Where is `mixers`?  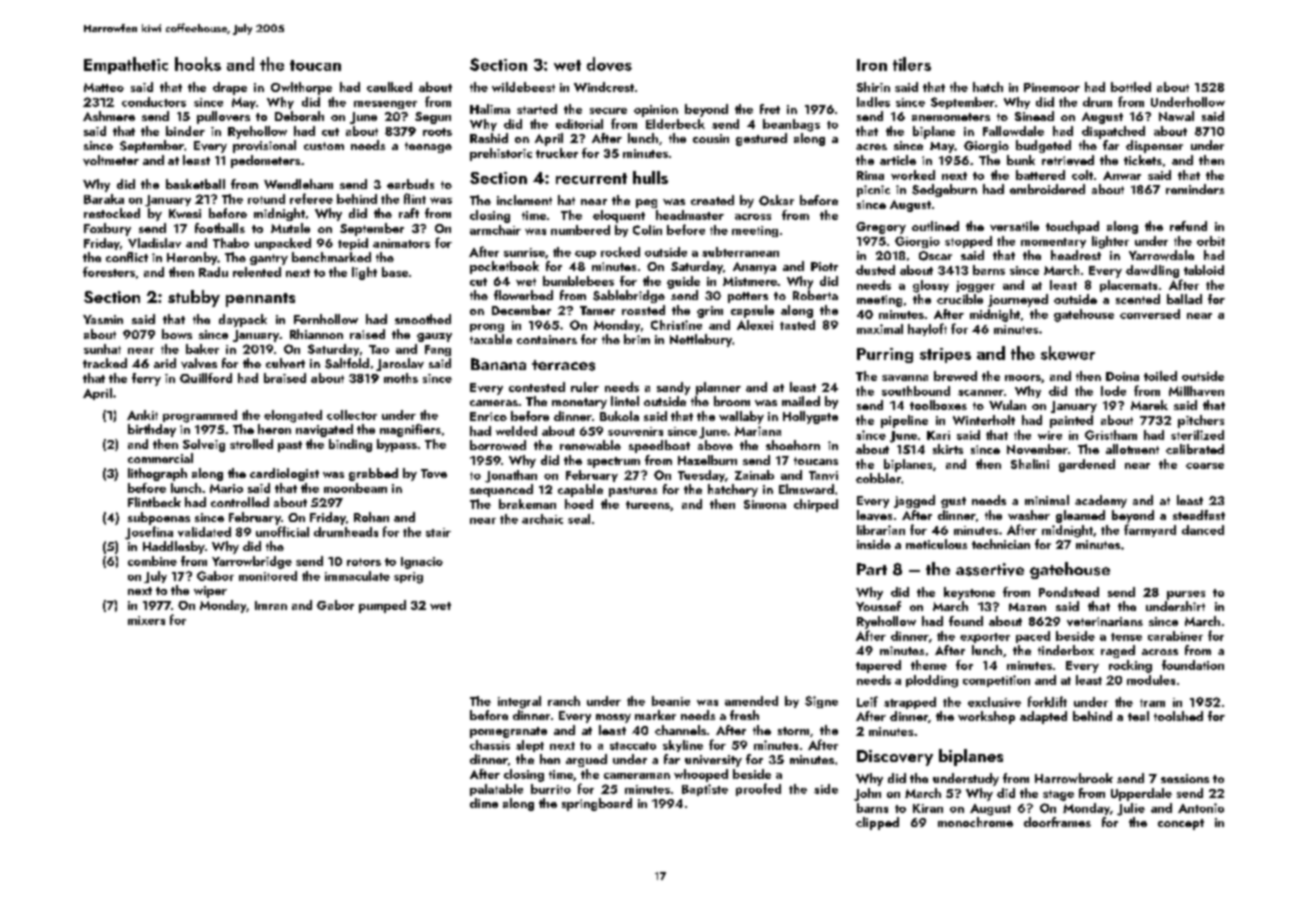 mixers is located at coordinates (146, 620).
